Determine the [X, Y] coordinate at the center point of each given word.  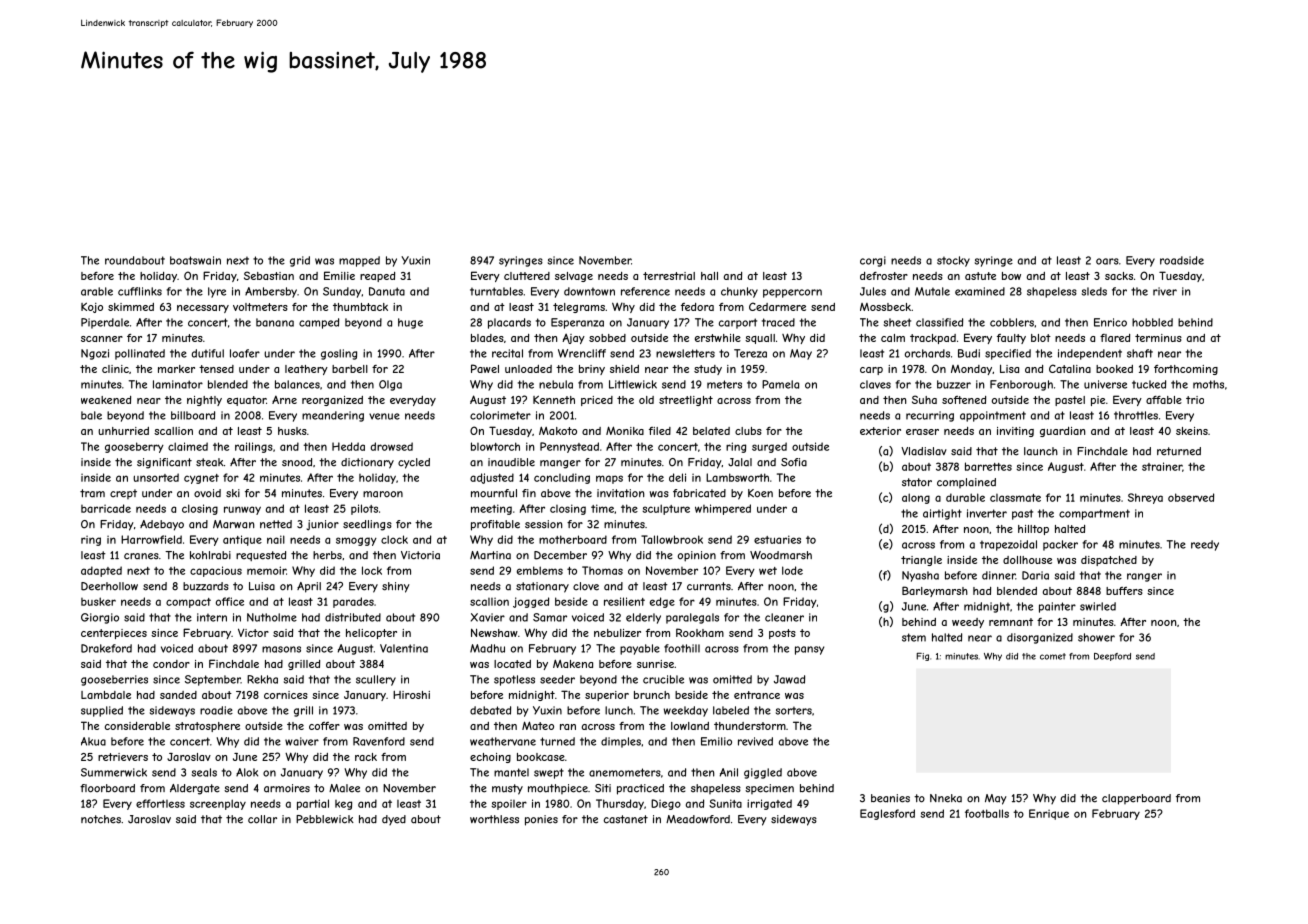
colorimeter [500, 415]
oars [1107, 261]
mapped [359, 261]
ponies [541, 820]
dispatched [1109, 561]
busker [98, 601]
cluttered [527, 276]
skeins [1192, 431]
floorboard [107, 788]
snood [297, 462]
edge [662, 602]
